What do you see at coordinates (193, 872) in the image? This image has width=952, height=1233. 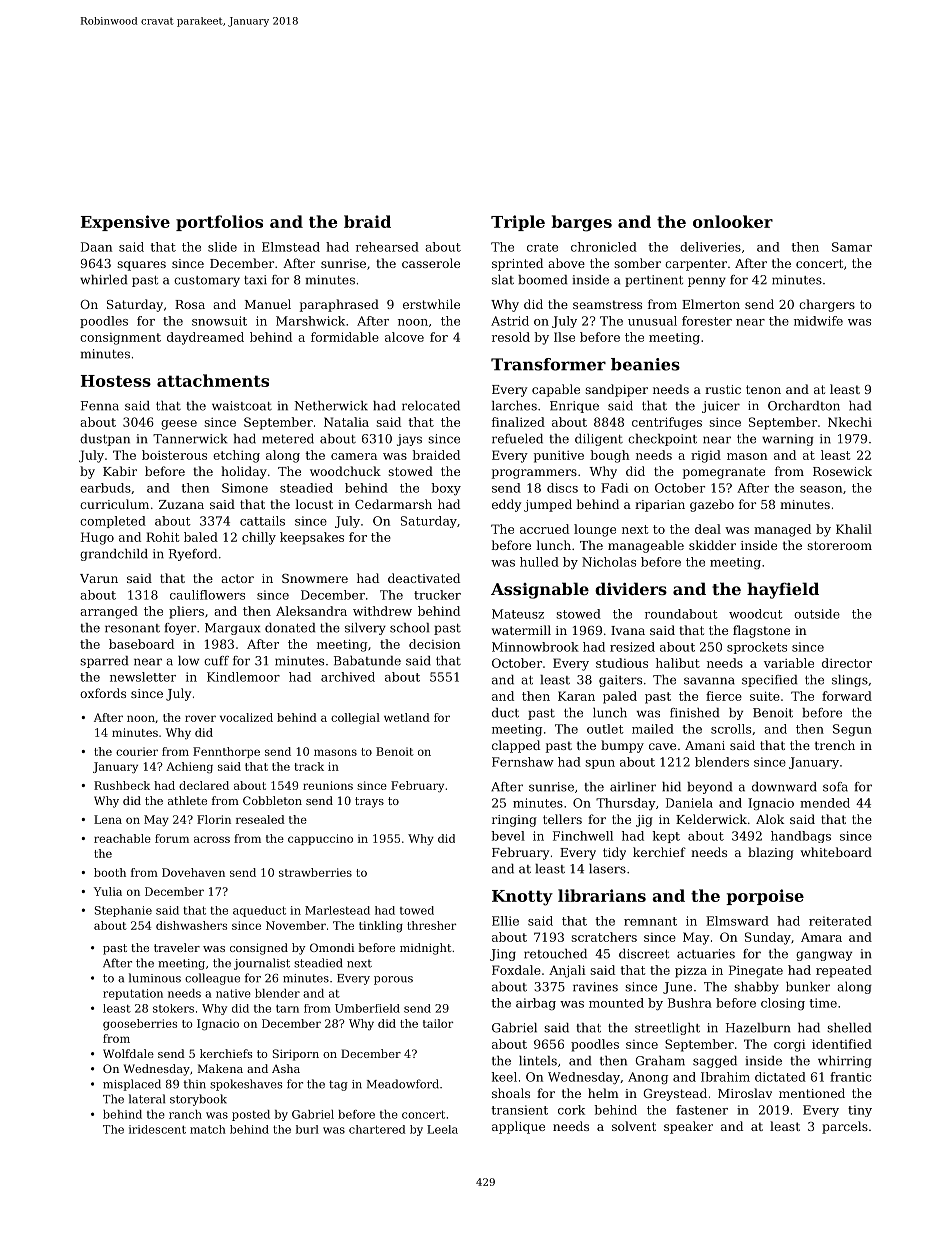 I see `Dovehaven` at bounding box center [193, 872].
